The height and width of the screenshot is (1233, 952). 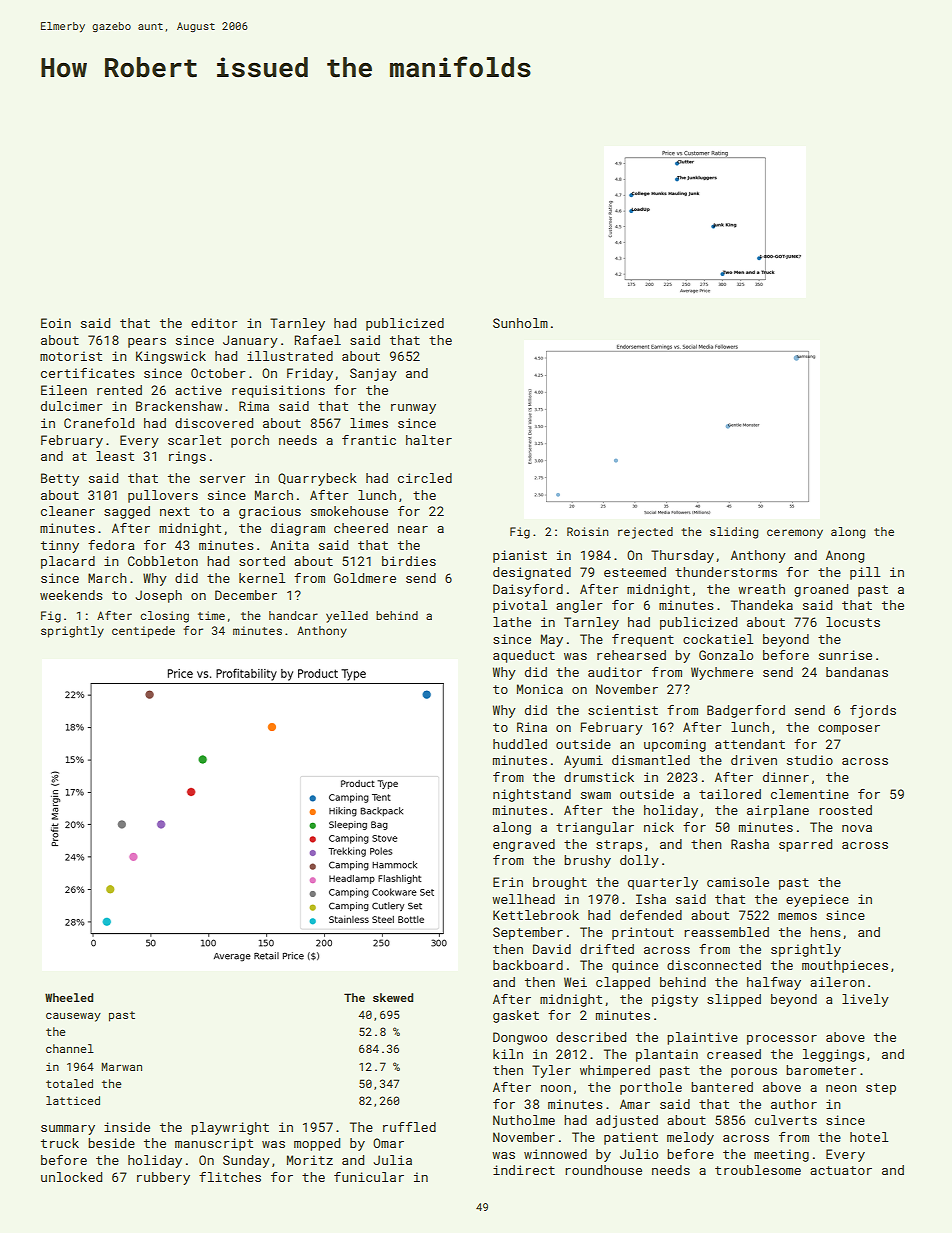 What do you see at coordinates (520, 323) in the screenshot?
I see `Sunholm` at bounding box center [520, 323].
